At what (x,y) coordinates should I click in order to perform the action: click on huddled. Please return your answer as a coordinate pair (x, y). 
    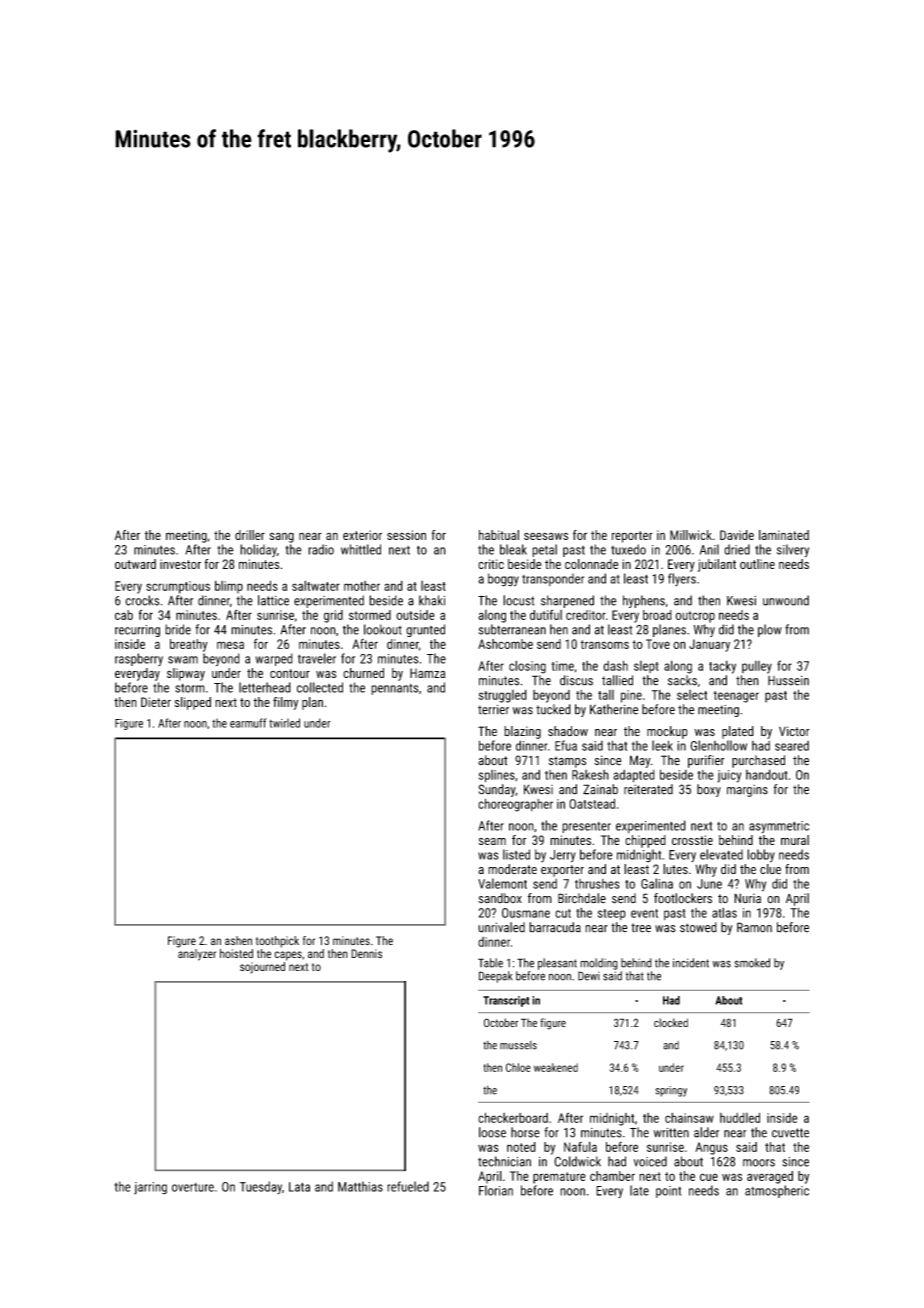
    Looking at the image, I should click on (740, 1117).
